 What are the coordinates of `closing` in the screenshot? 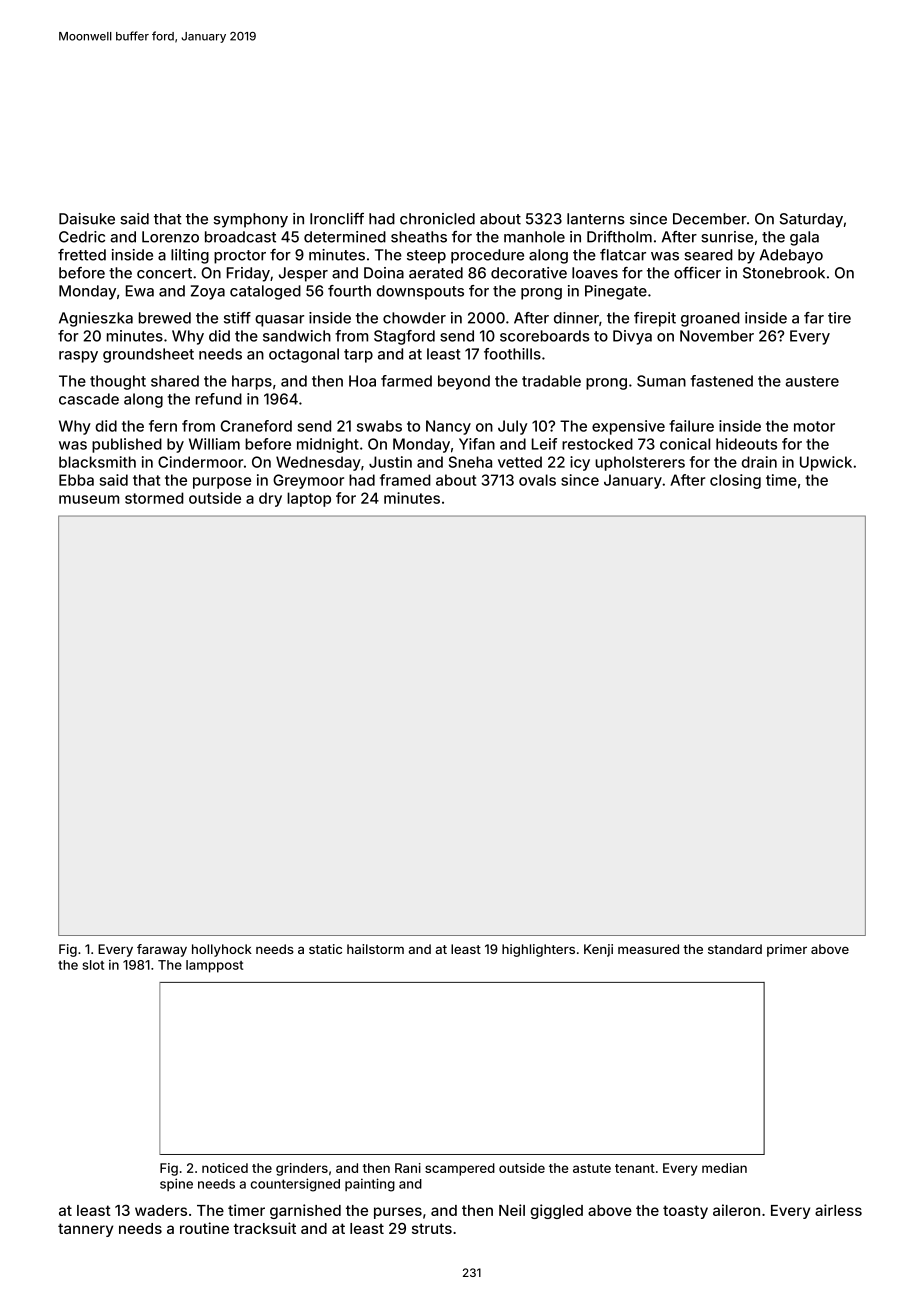 It's located at (735, 481).
